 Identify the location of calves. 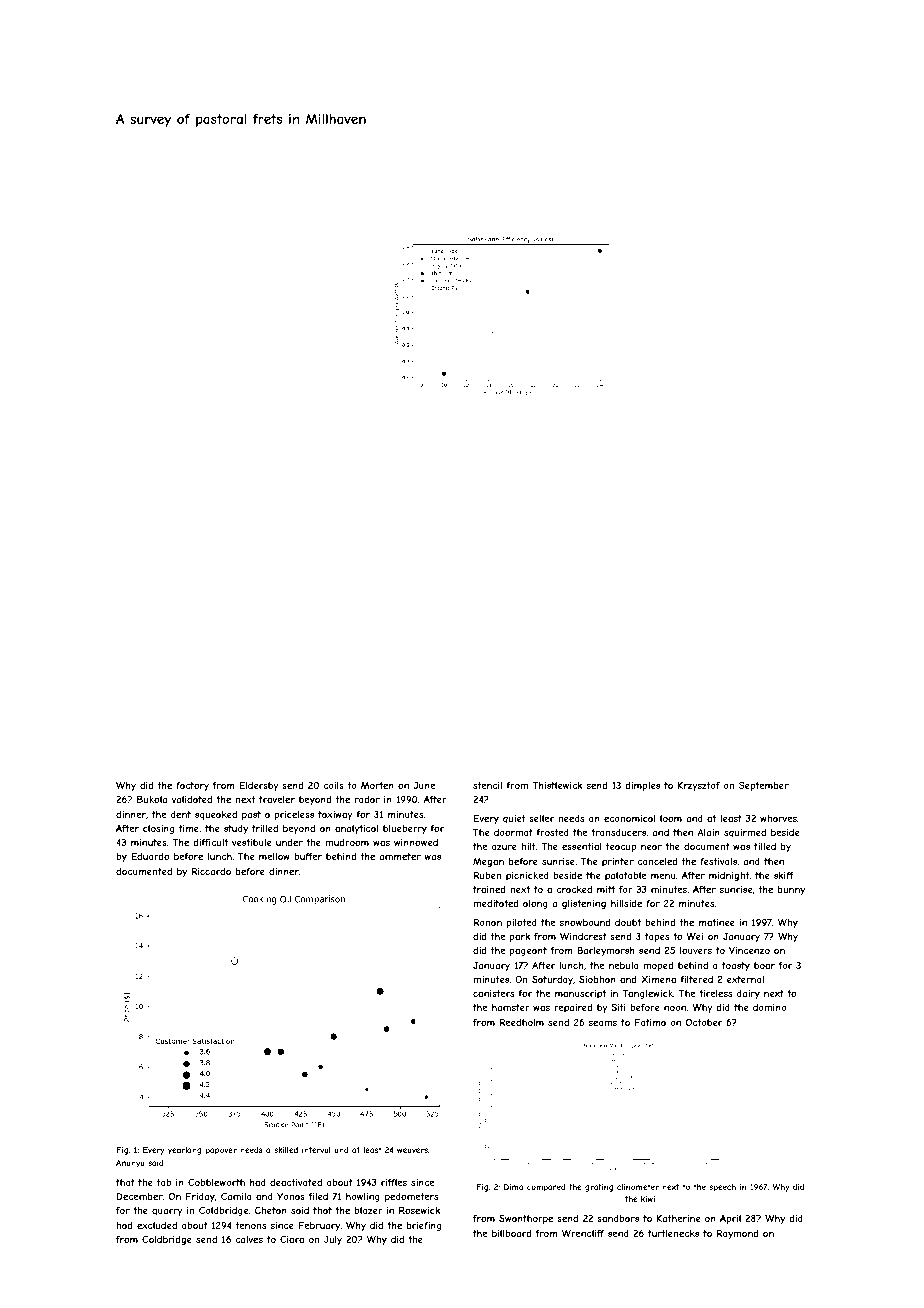
(249, 1239).
